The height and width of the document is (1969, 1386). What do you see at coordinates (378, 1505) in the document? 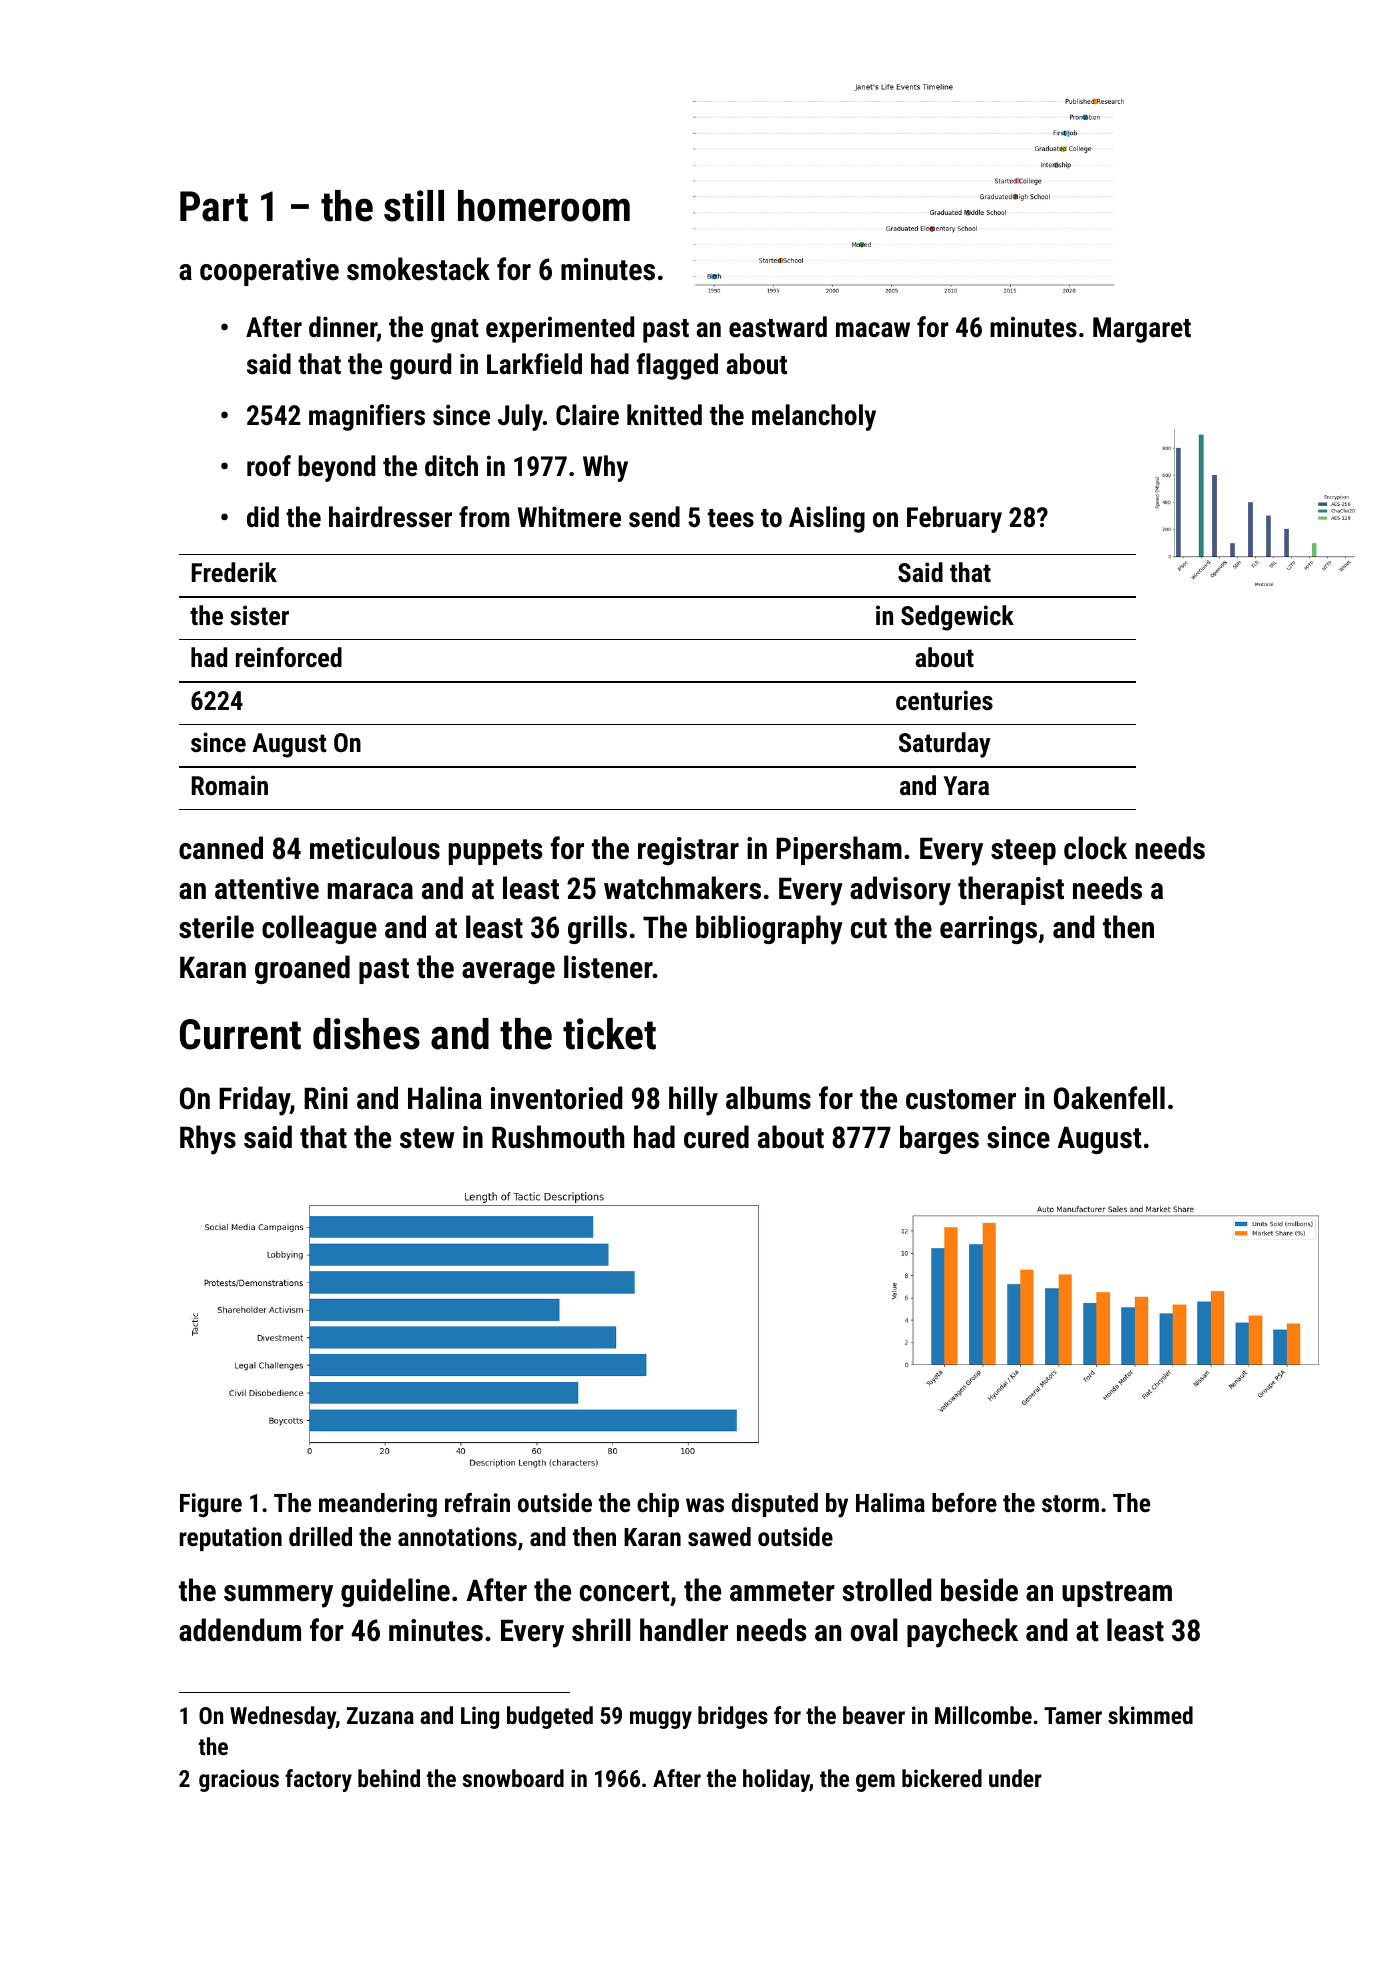
I see `meandering` at bounding box center [378, 1505].
